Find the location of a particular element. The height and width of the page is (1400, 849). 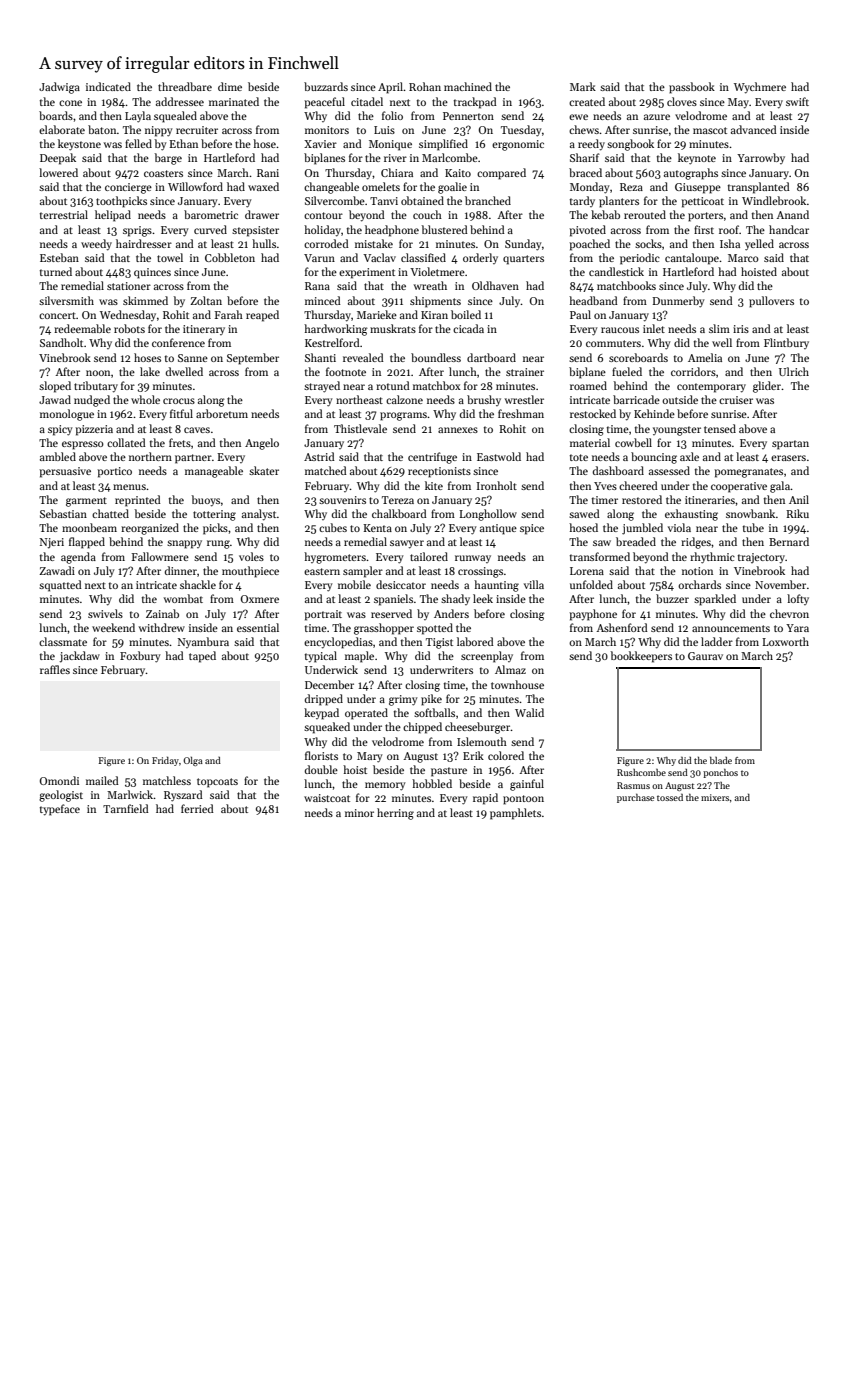

machined is located at coordinates (468, 86).
